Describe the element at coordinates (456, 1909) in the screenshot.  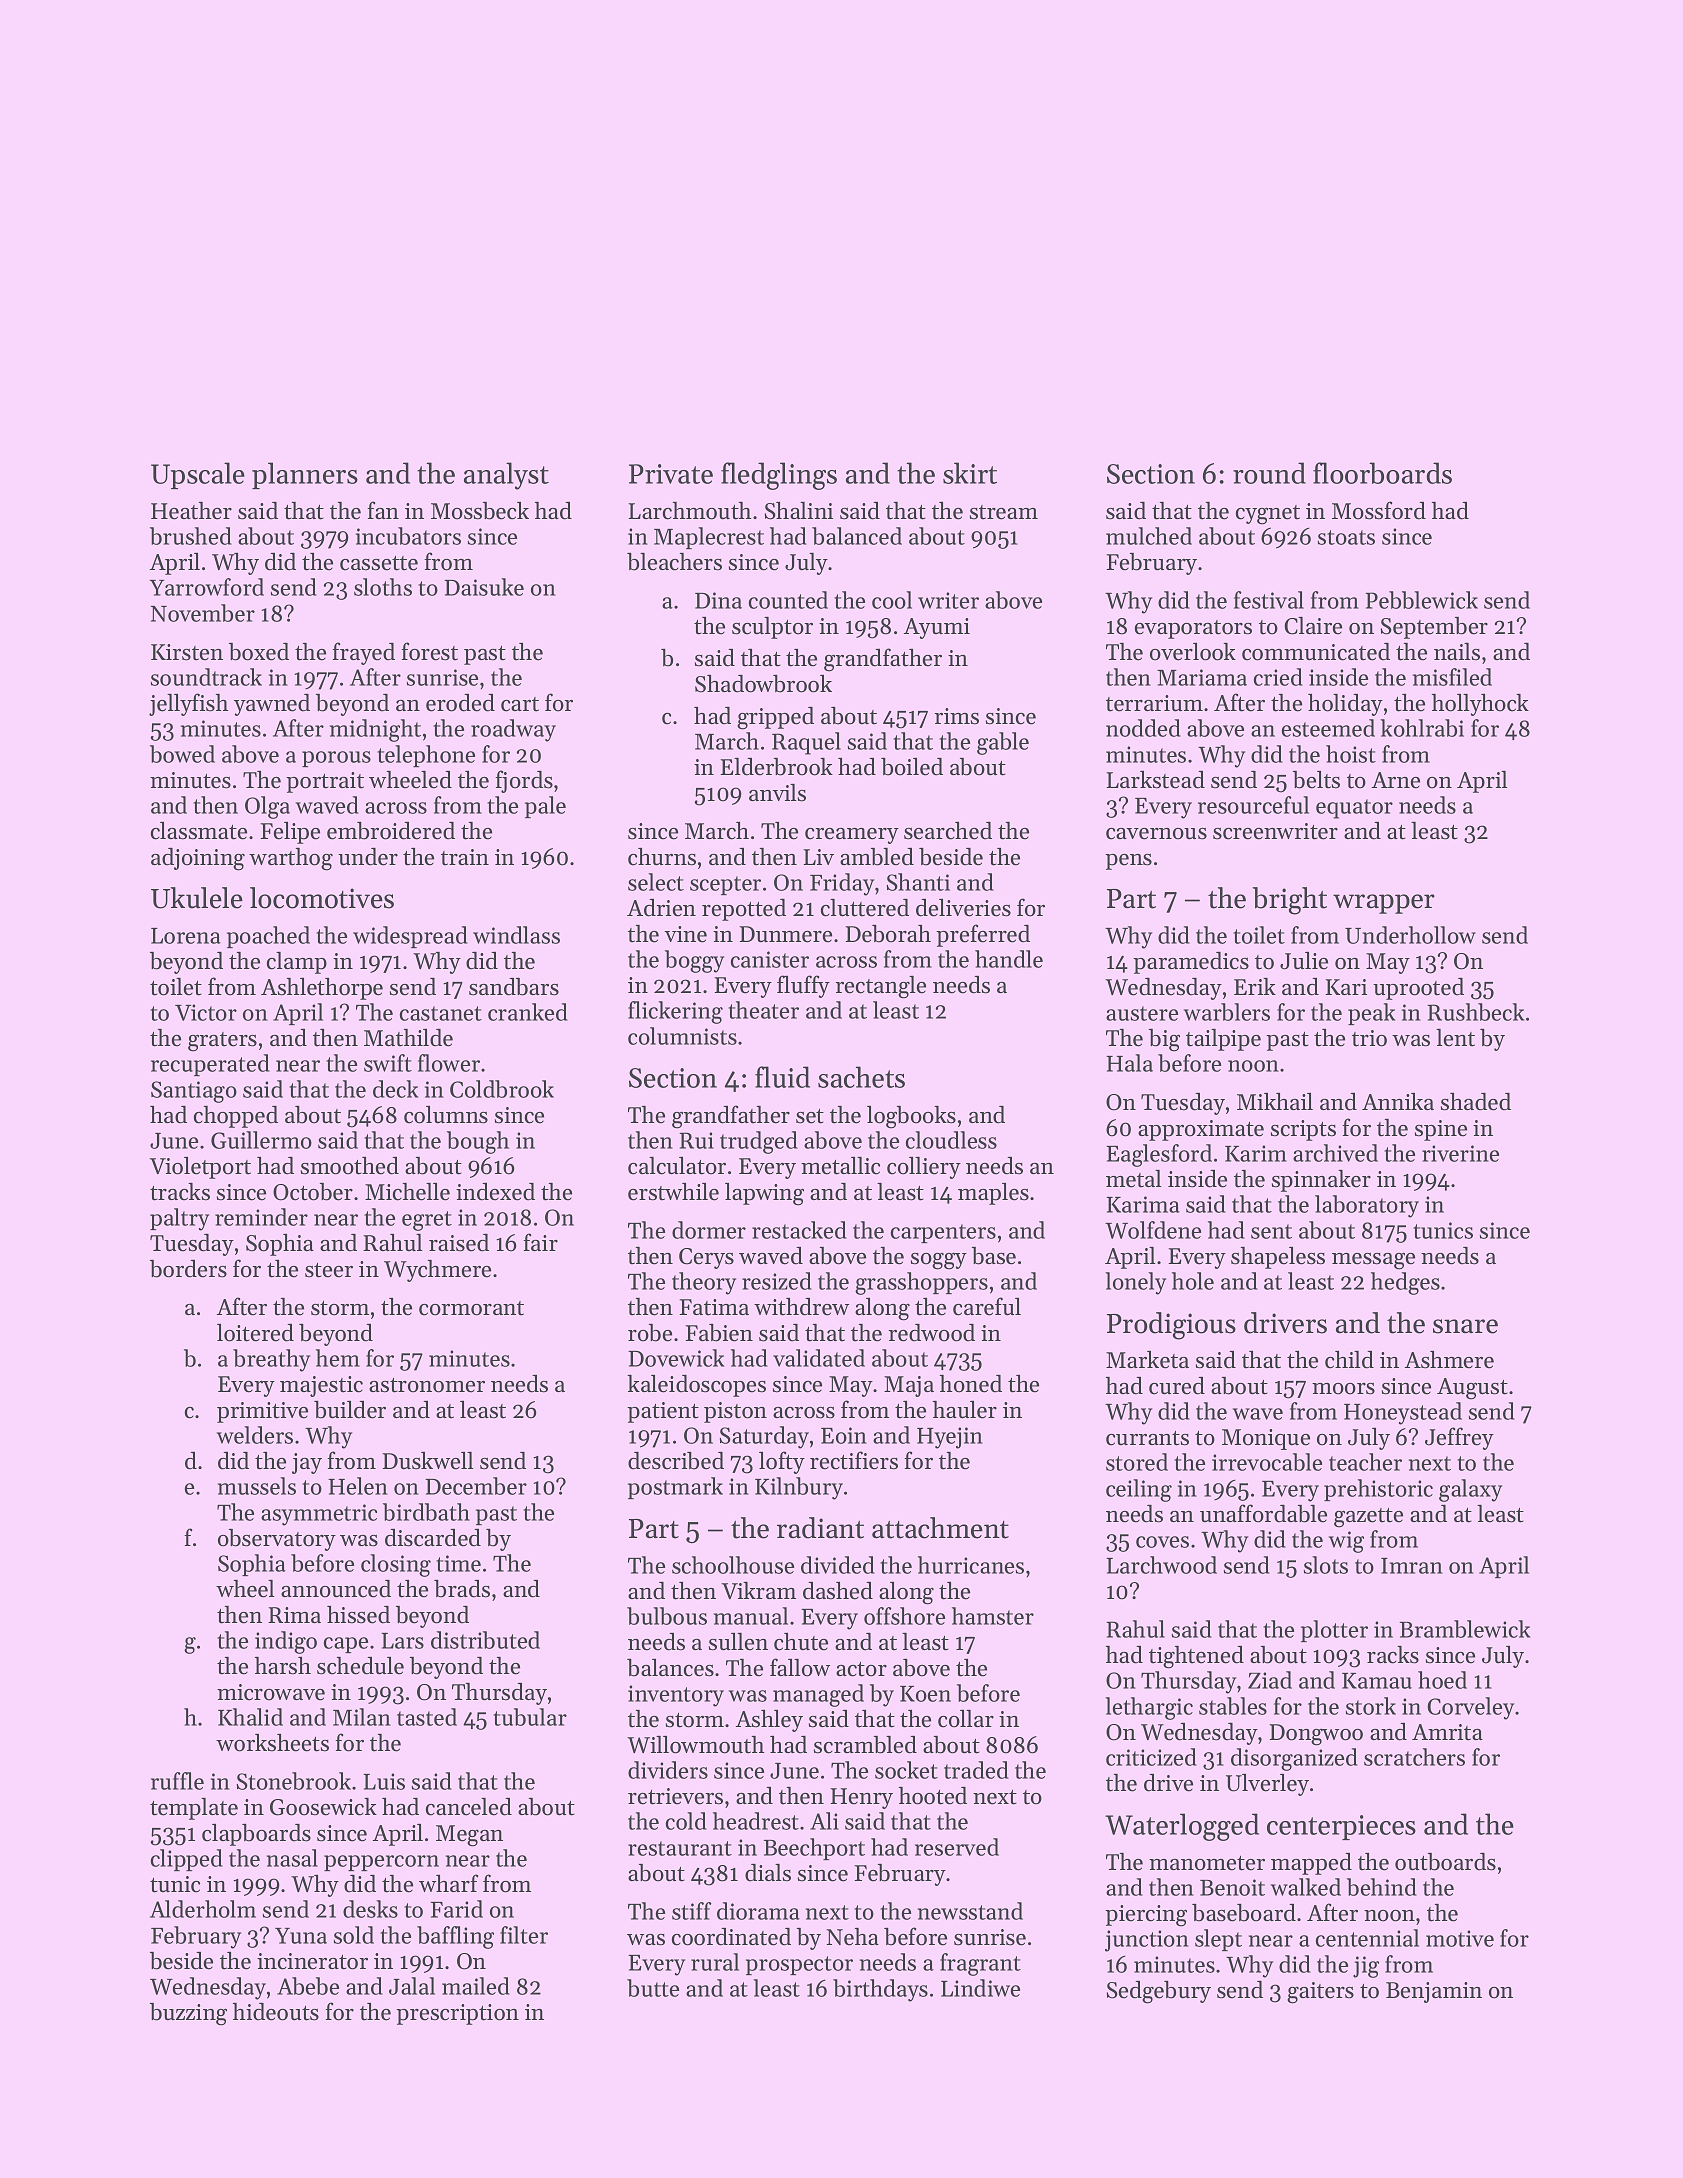
I see `Farid` at that location.
